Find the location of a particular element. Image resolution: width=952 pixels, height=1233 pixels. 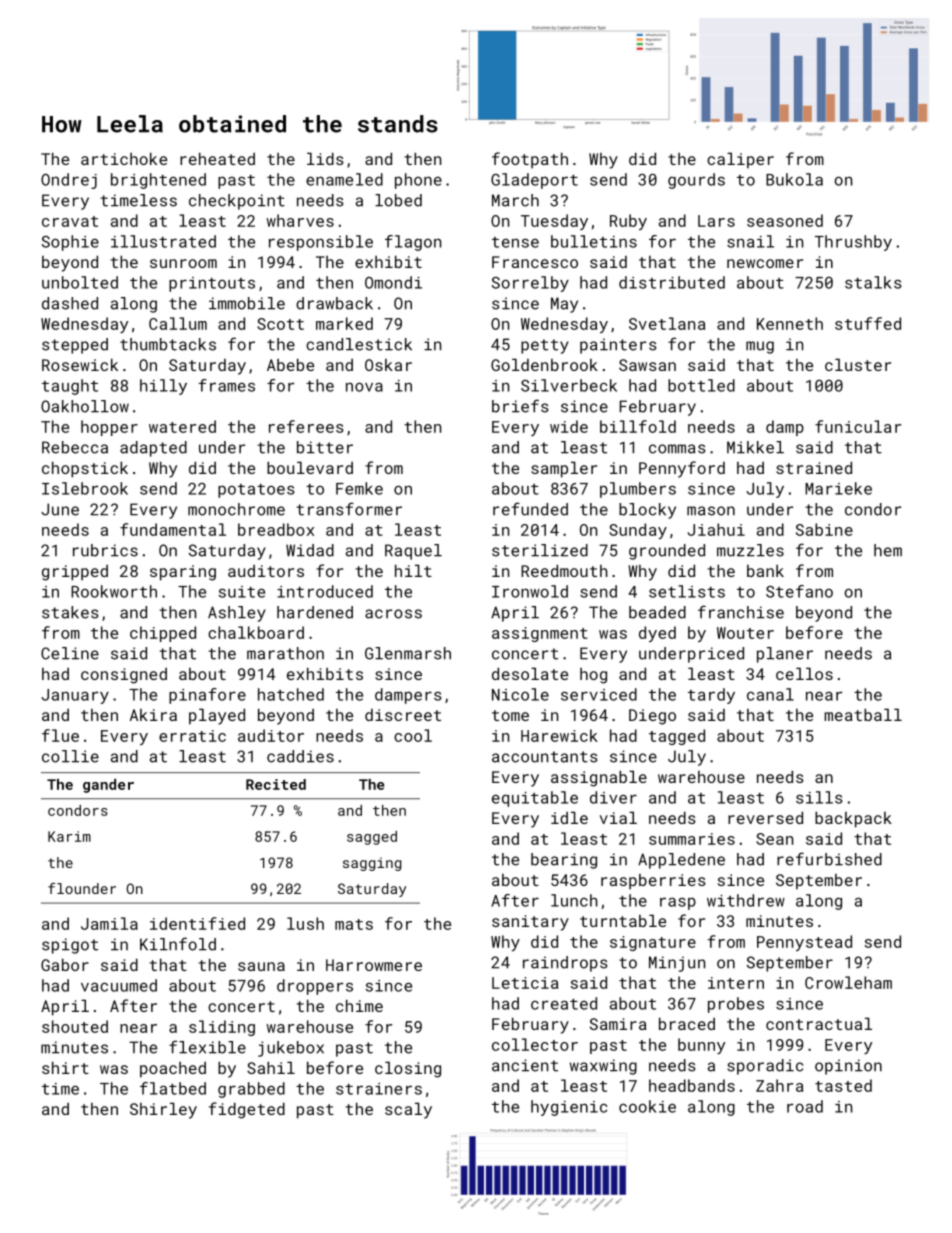

artichoke is located at coordinates (124, 158).
